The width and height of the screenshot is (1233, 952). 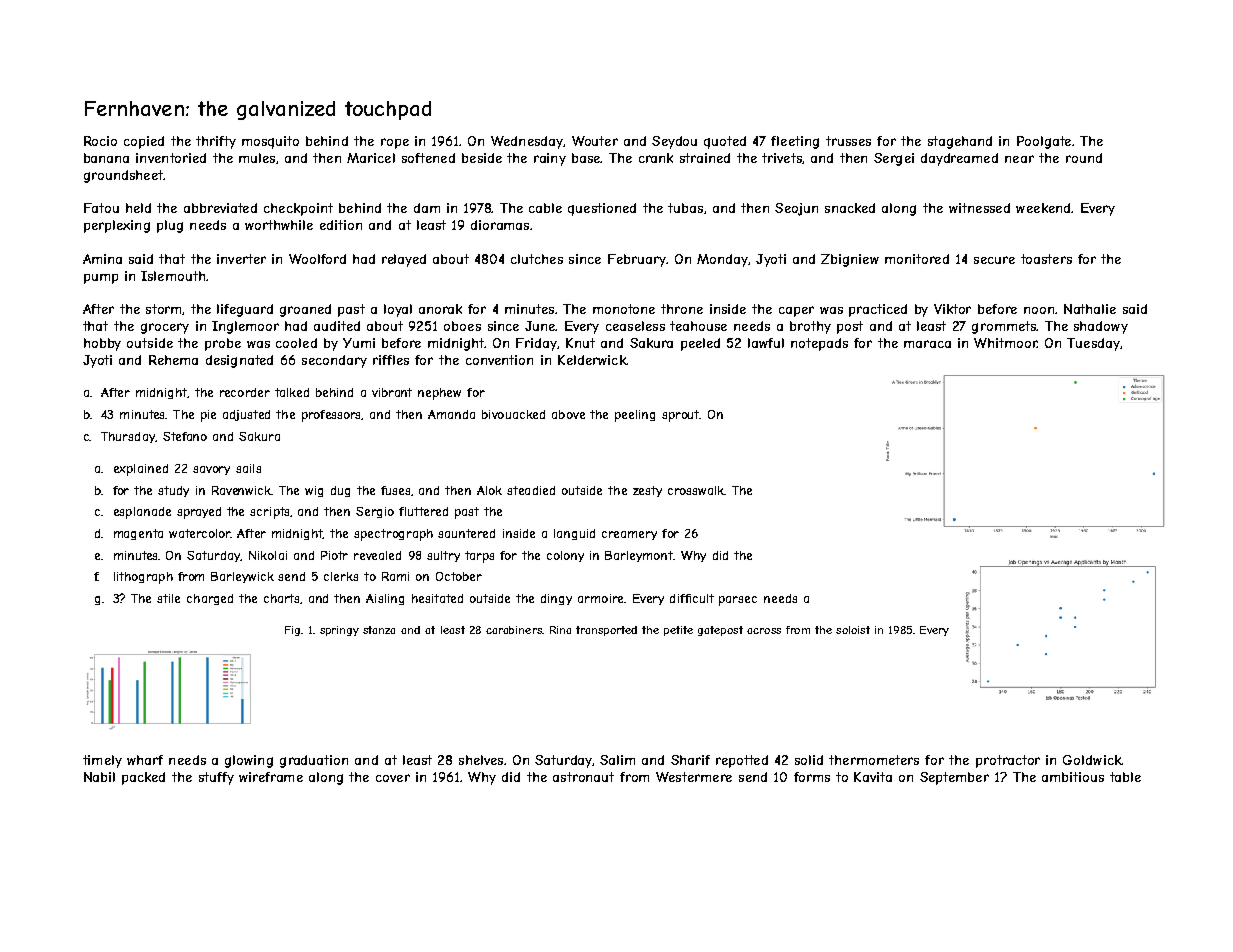 I want to click on forms, so click(x=812, y=777).
